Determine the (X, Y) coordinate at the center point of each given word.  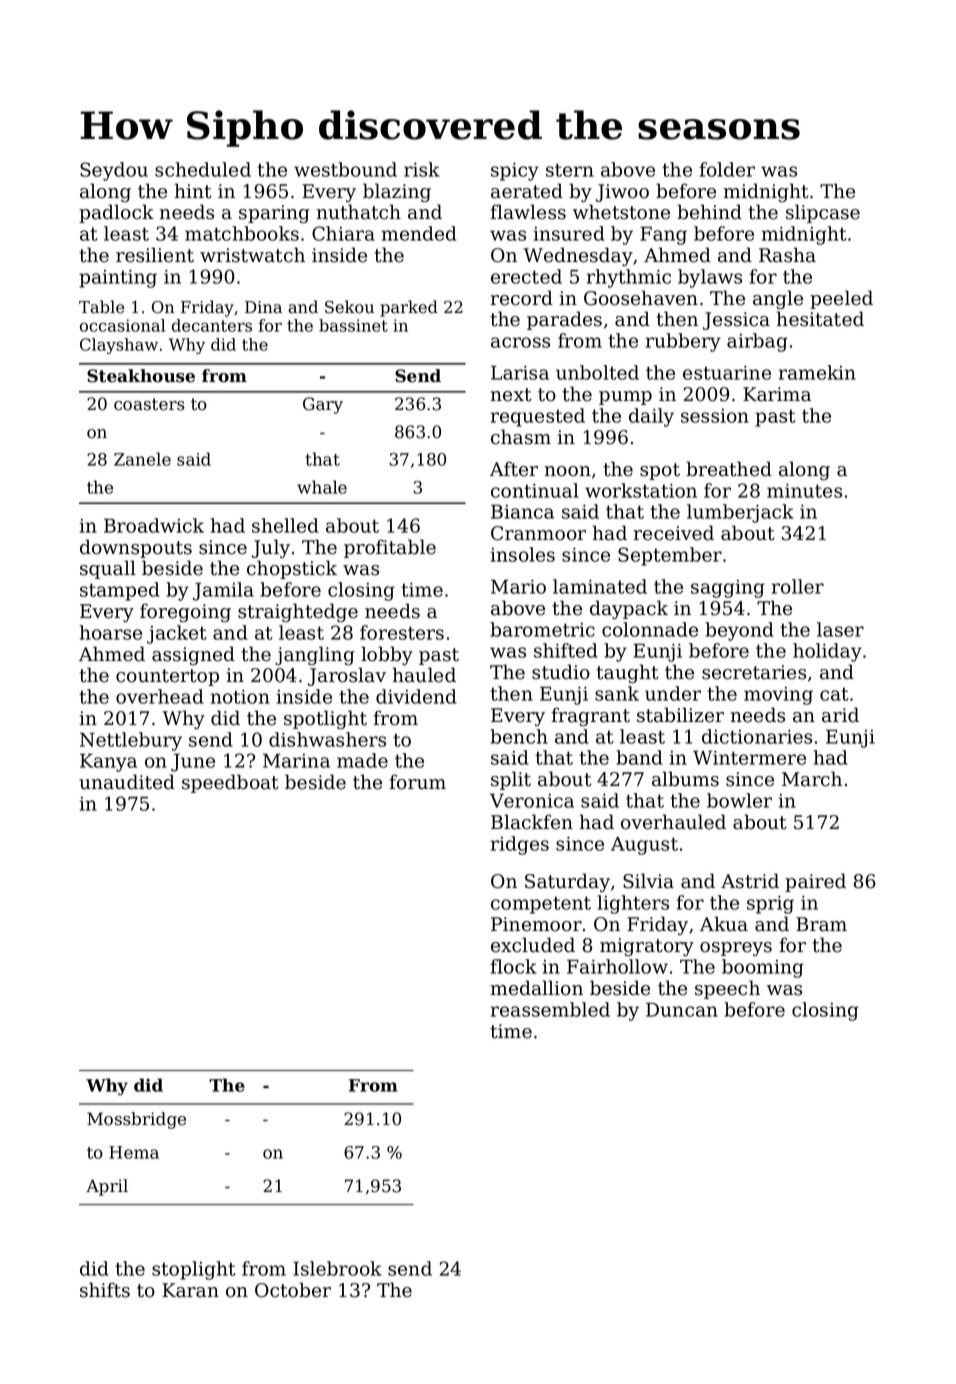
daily (651, 417)
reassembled (550, 1009)
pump (625, 398)
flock (514, 966)
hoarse (110, 632)
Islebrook (337, 1268)
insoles (523, 554)
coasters (149, 404)
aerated (527, 191)
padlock (116, 213)
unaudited (127, 782)
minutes (804, 490)
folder (727, 169)
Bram (821, 924)
